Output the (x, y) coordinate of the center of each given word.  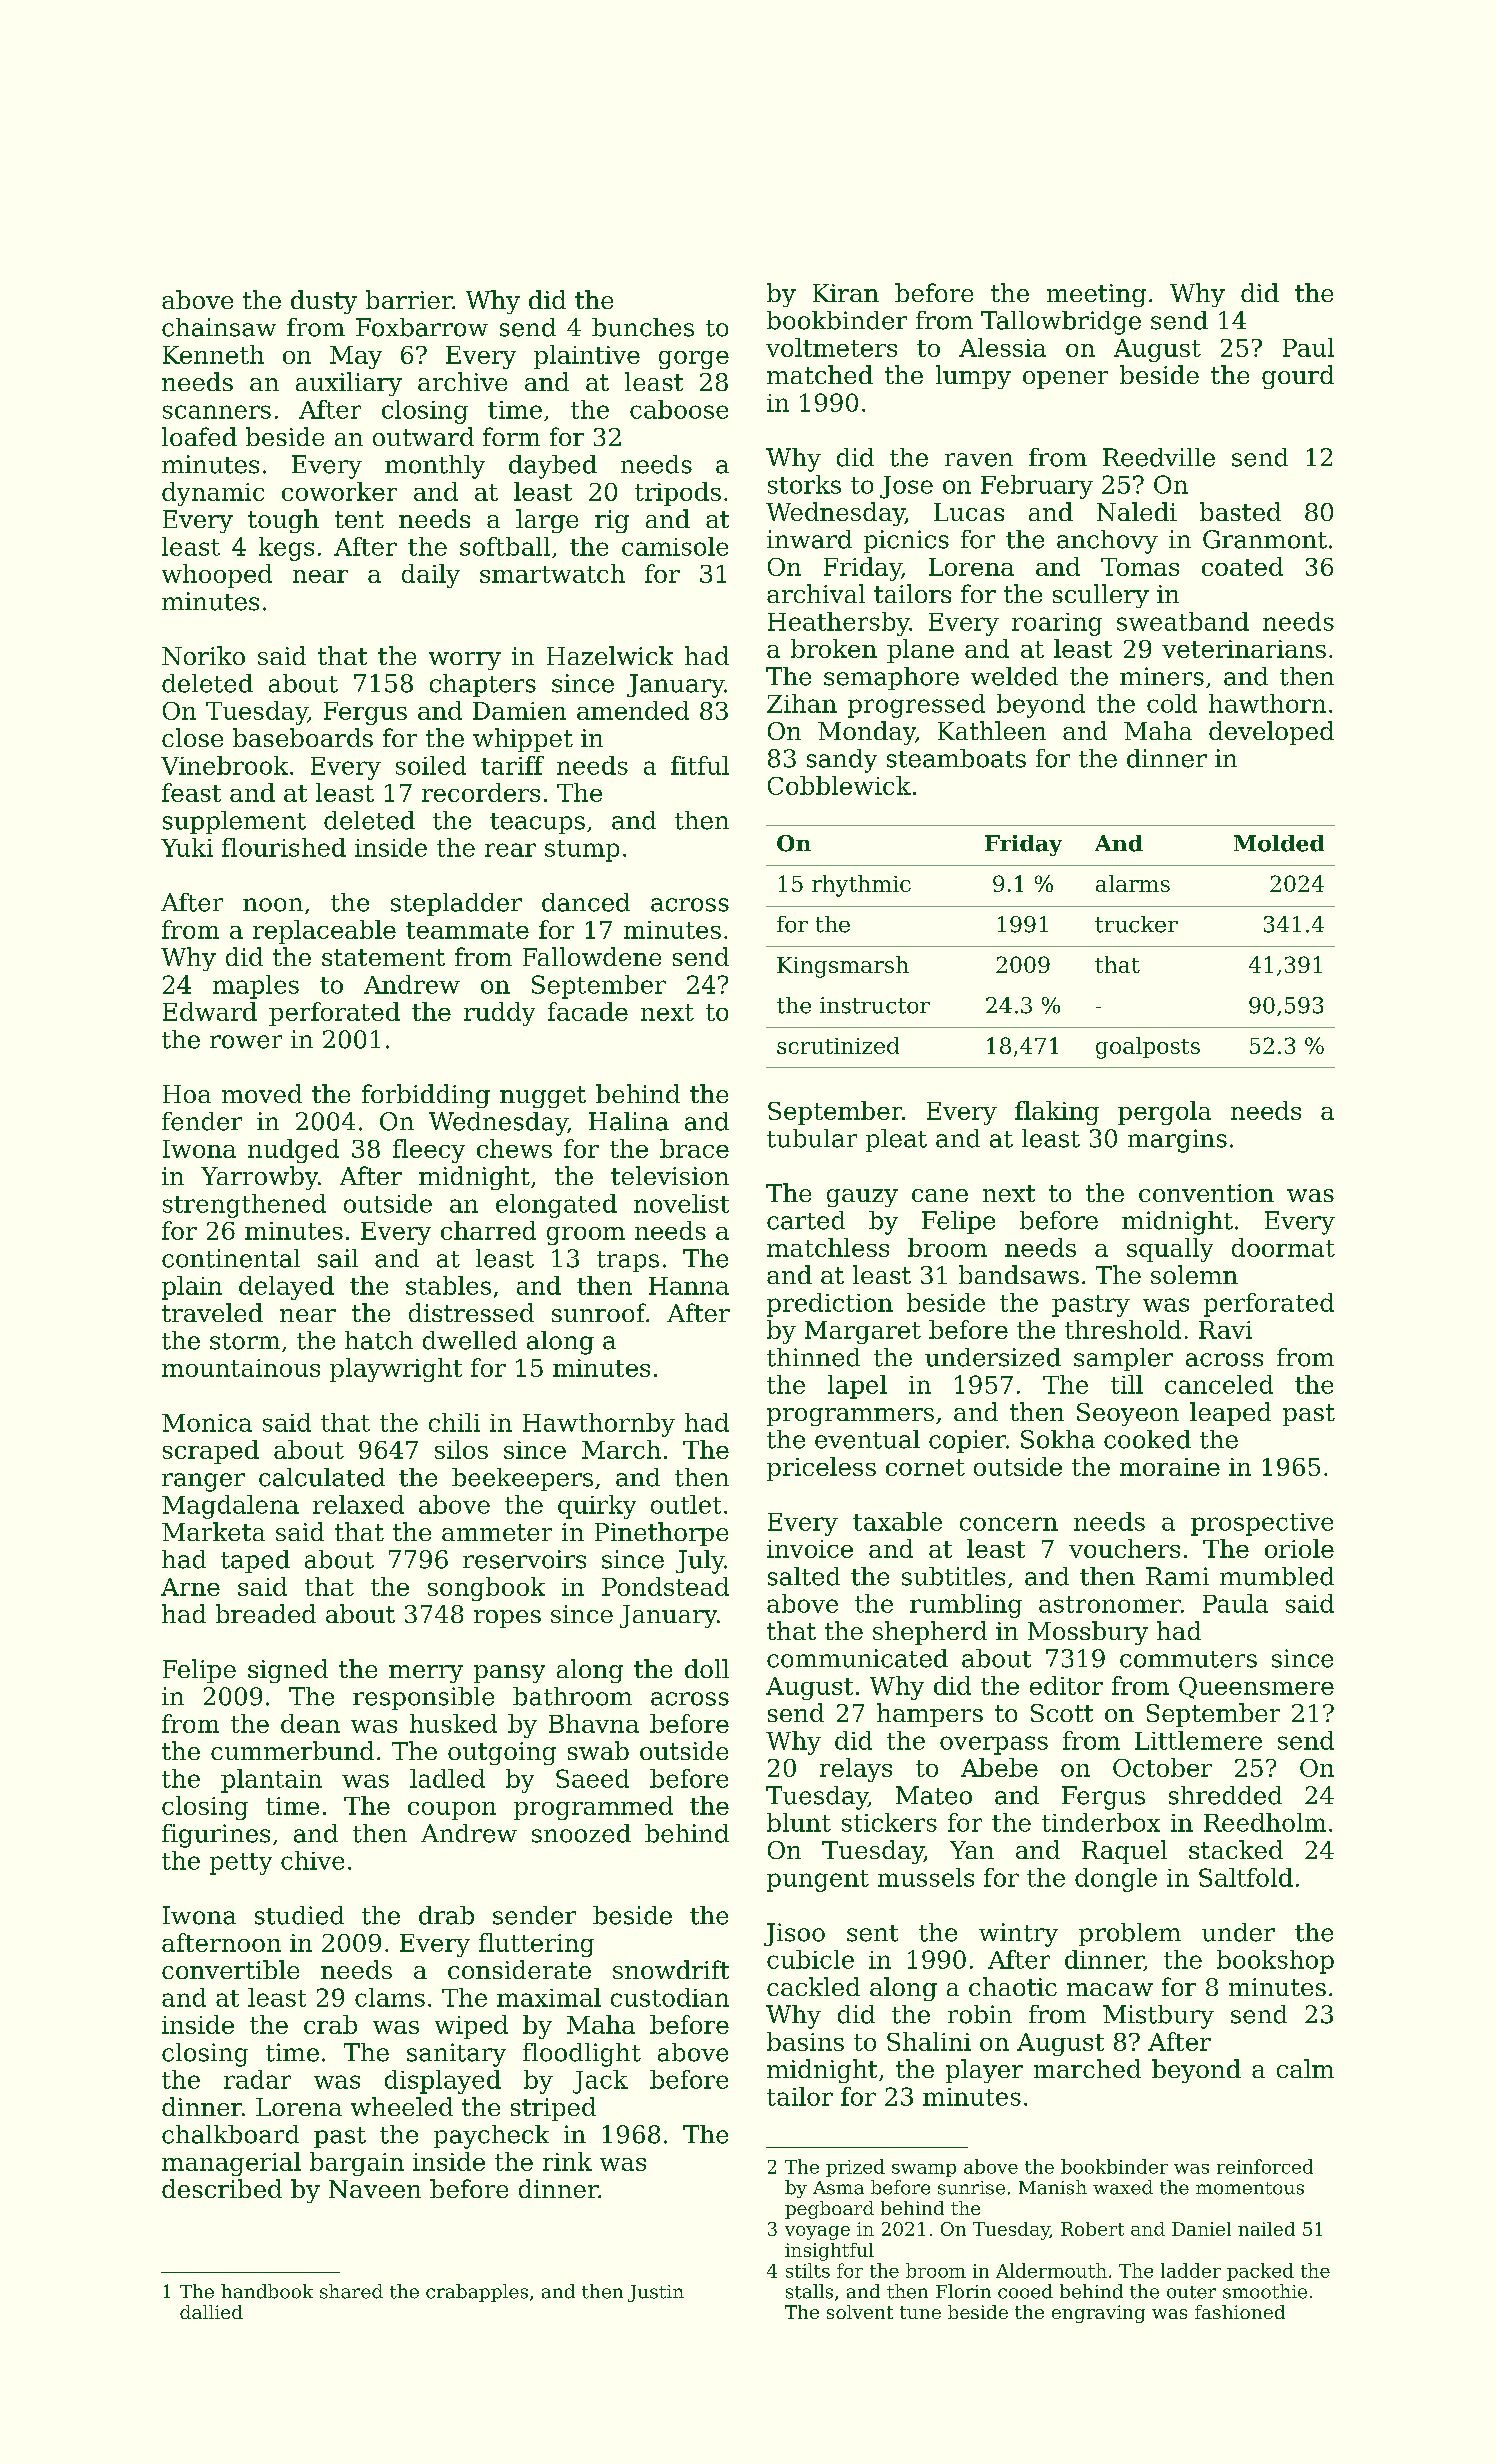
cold (1172, 703)
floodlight (582, 2055)
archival (816, 593)
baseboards (303, 737)
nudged (293, 1151)
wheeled (402, 2106)
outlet (686, 1504)
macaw (1110, 1989)
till (1127, 1384)
